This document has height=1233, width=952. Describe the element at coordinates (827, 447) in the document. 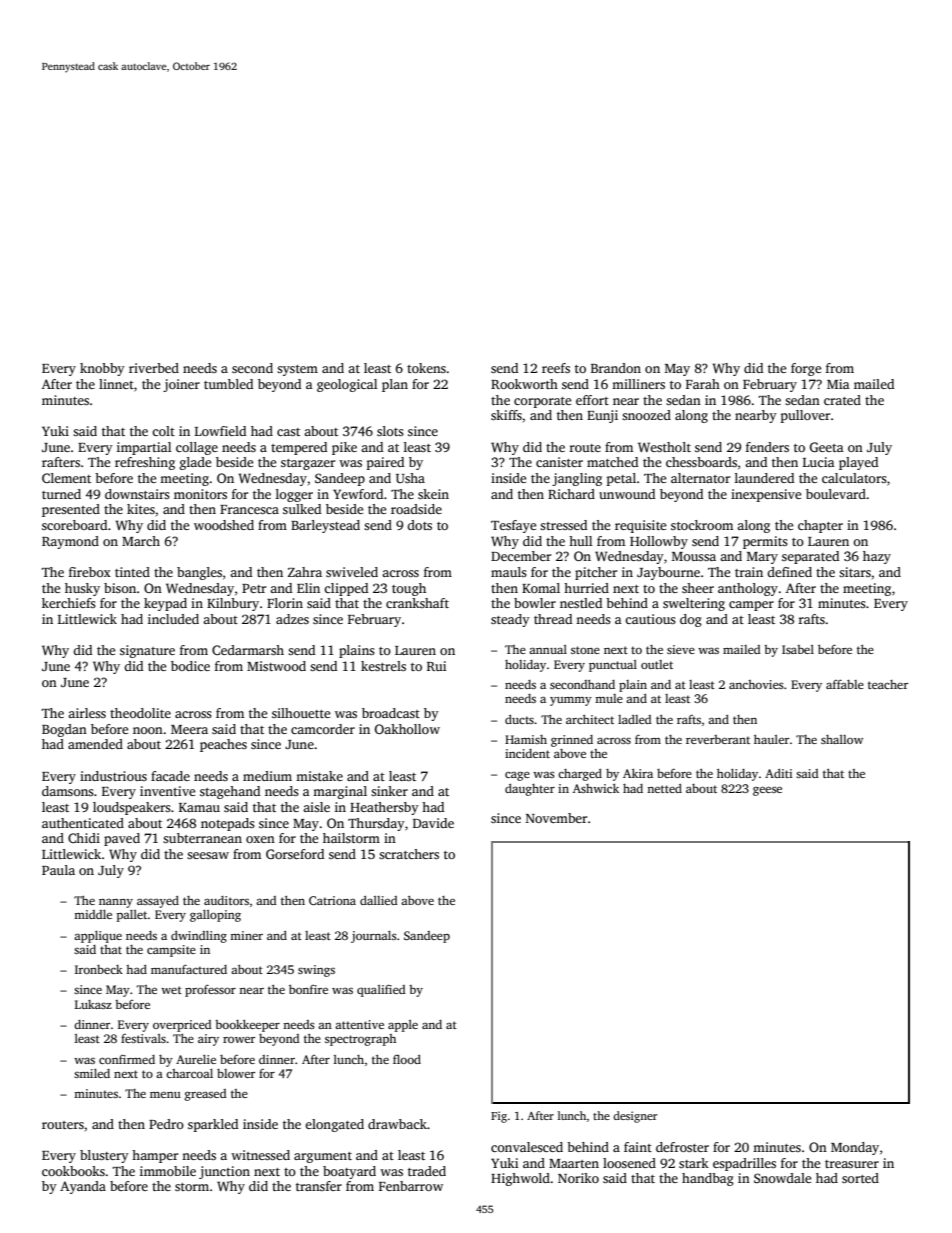

I see `Geeta` at that location.
